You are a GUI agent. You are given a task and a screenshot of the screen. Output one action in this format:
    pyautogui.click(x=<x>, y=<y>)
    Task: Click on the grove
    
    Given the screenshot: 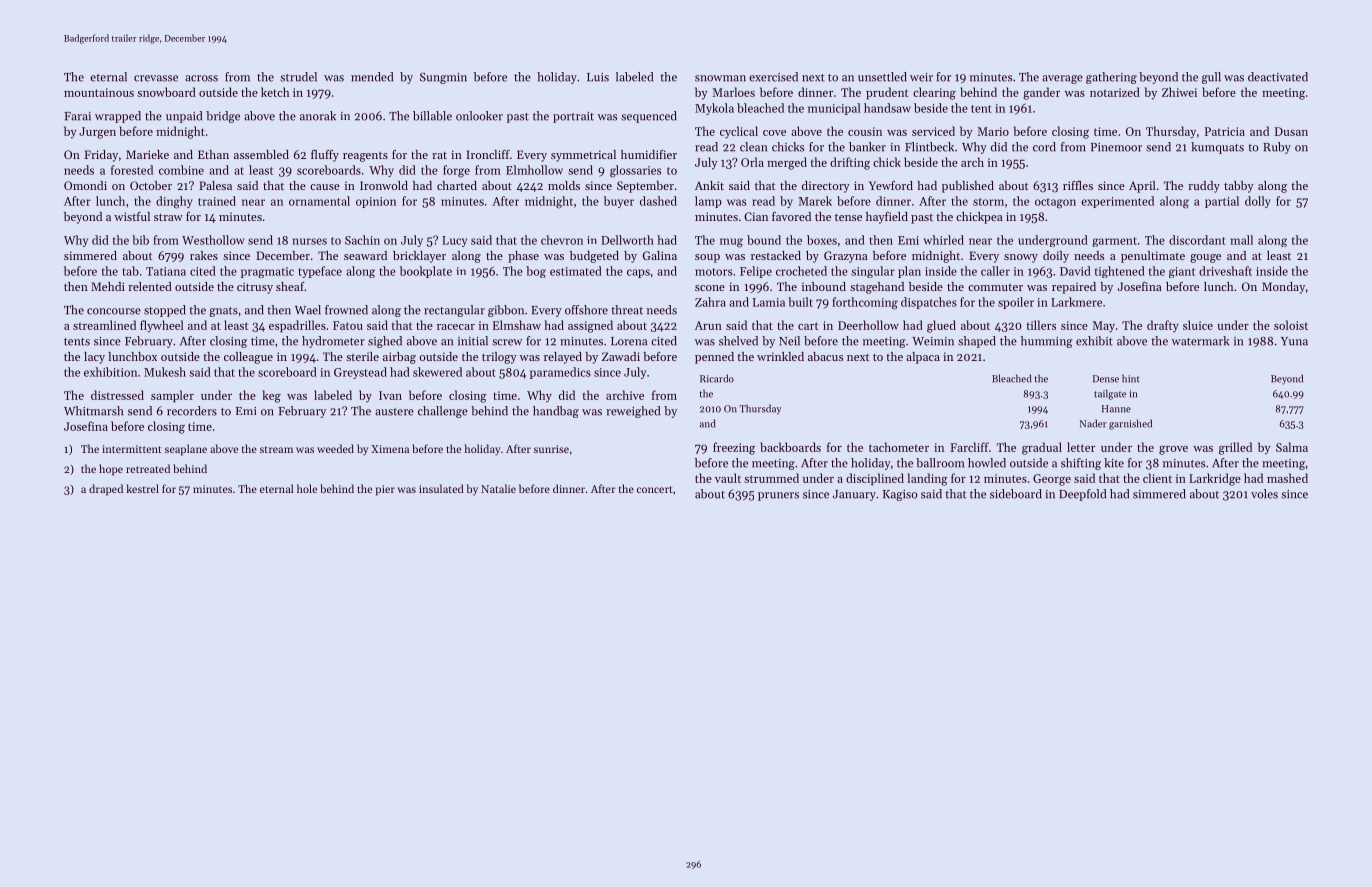 What is the action you would take?
    pyautogui.click(x=1173, y=450)
